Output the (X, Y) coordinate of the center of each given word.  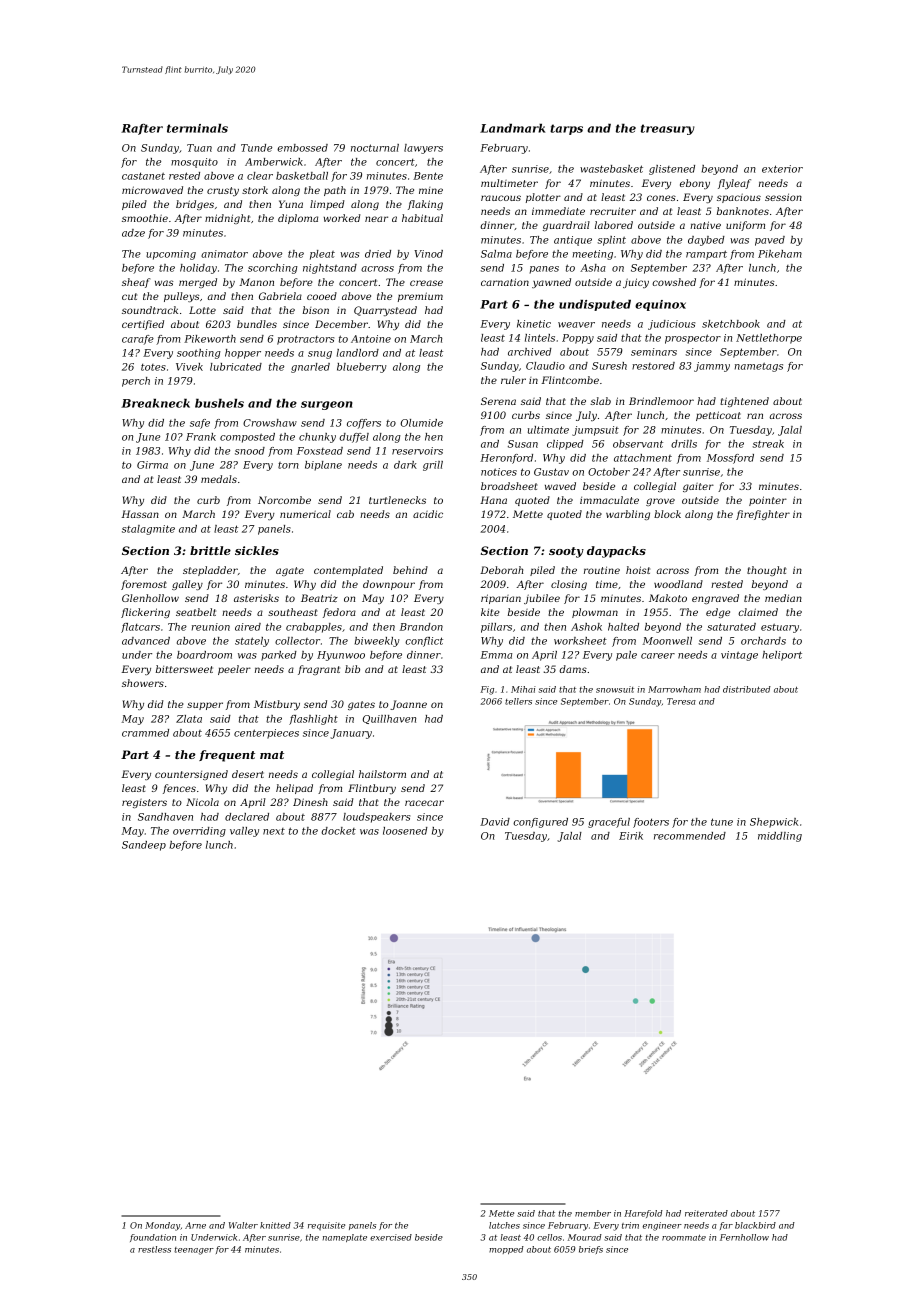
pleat (322, 255)
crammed (145, 733)
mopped (506, 1250)
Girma (152, 465)
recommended (690, 836)
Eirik (631, 836)
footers (651, 823)
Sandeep (144, 846)
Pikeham (780, 254)
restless (154, 1249)
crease (426, 283)
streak (768, 444)
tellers (518, 701)
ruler (513, 380)
